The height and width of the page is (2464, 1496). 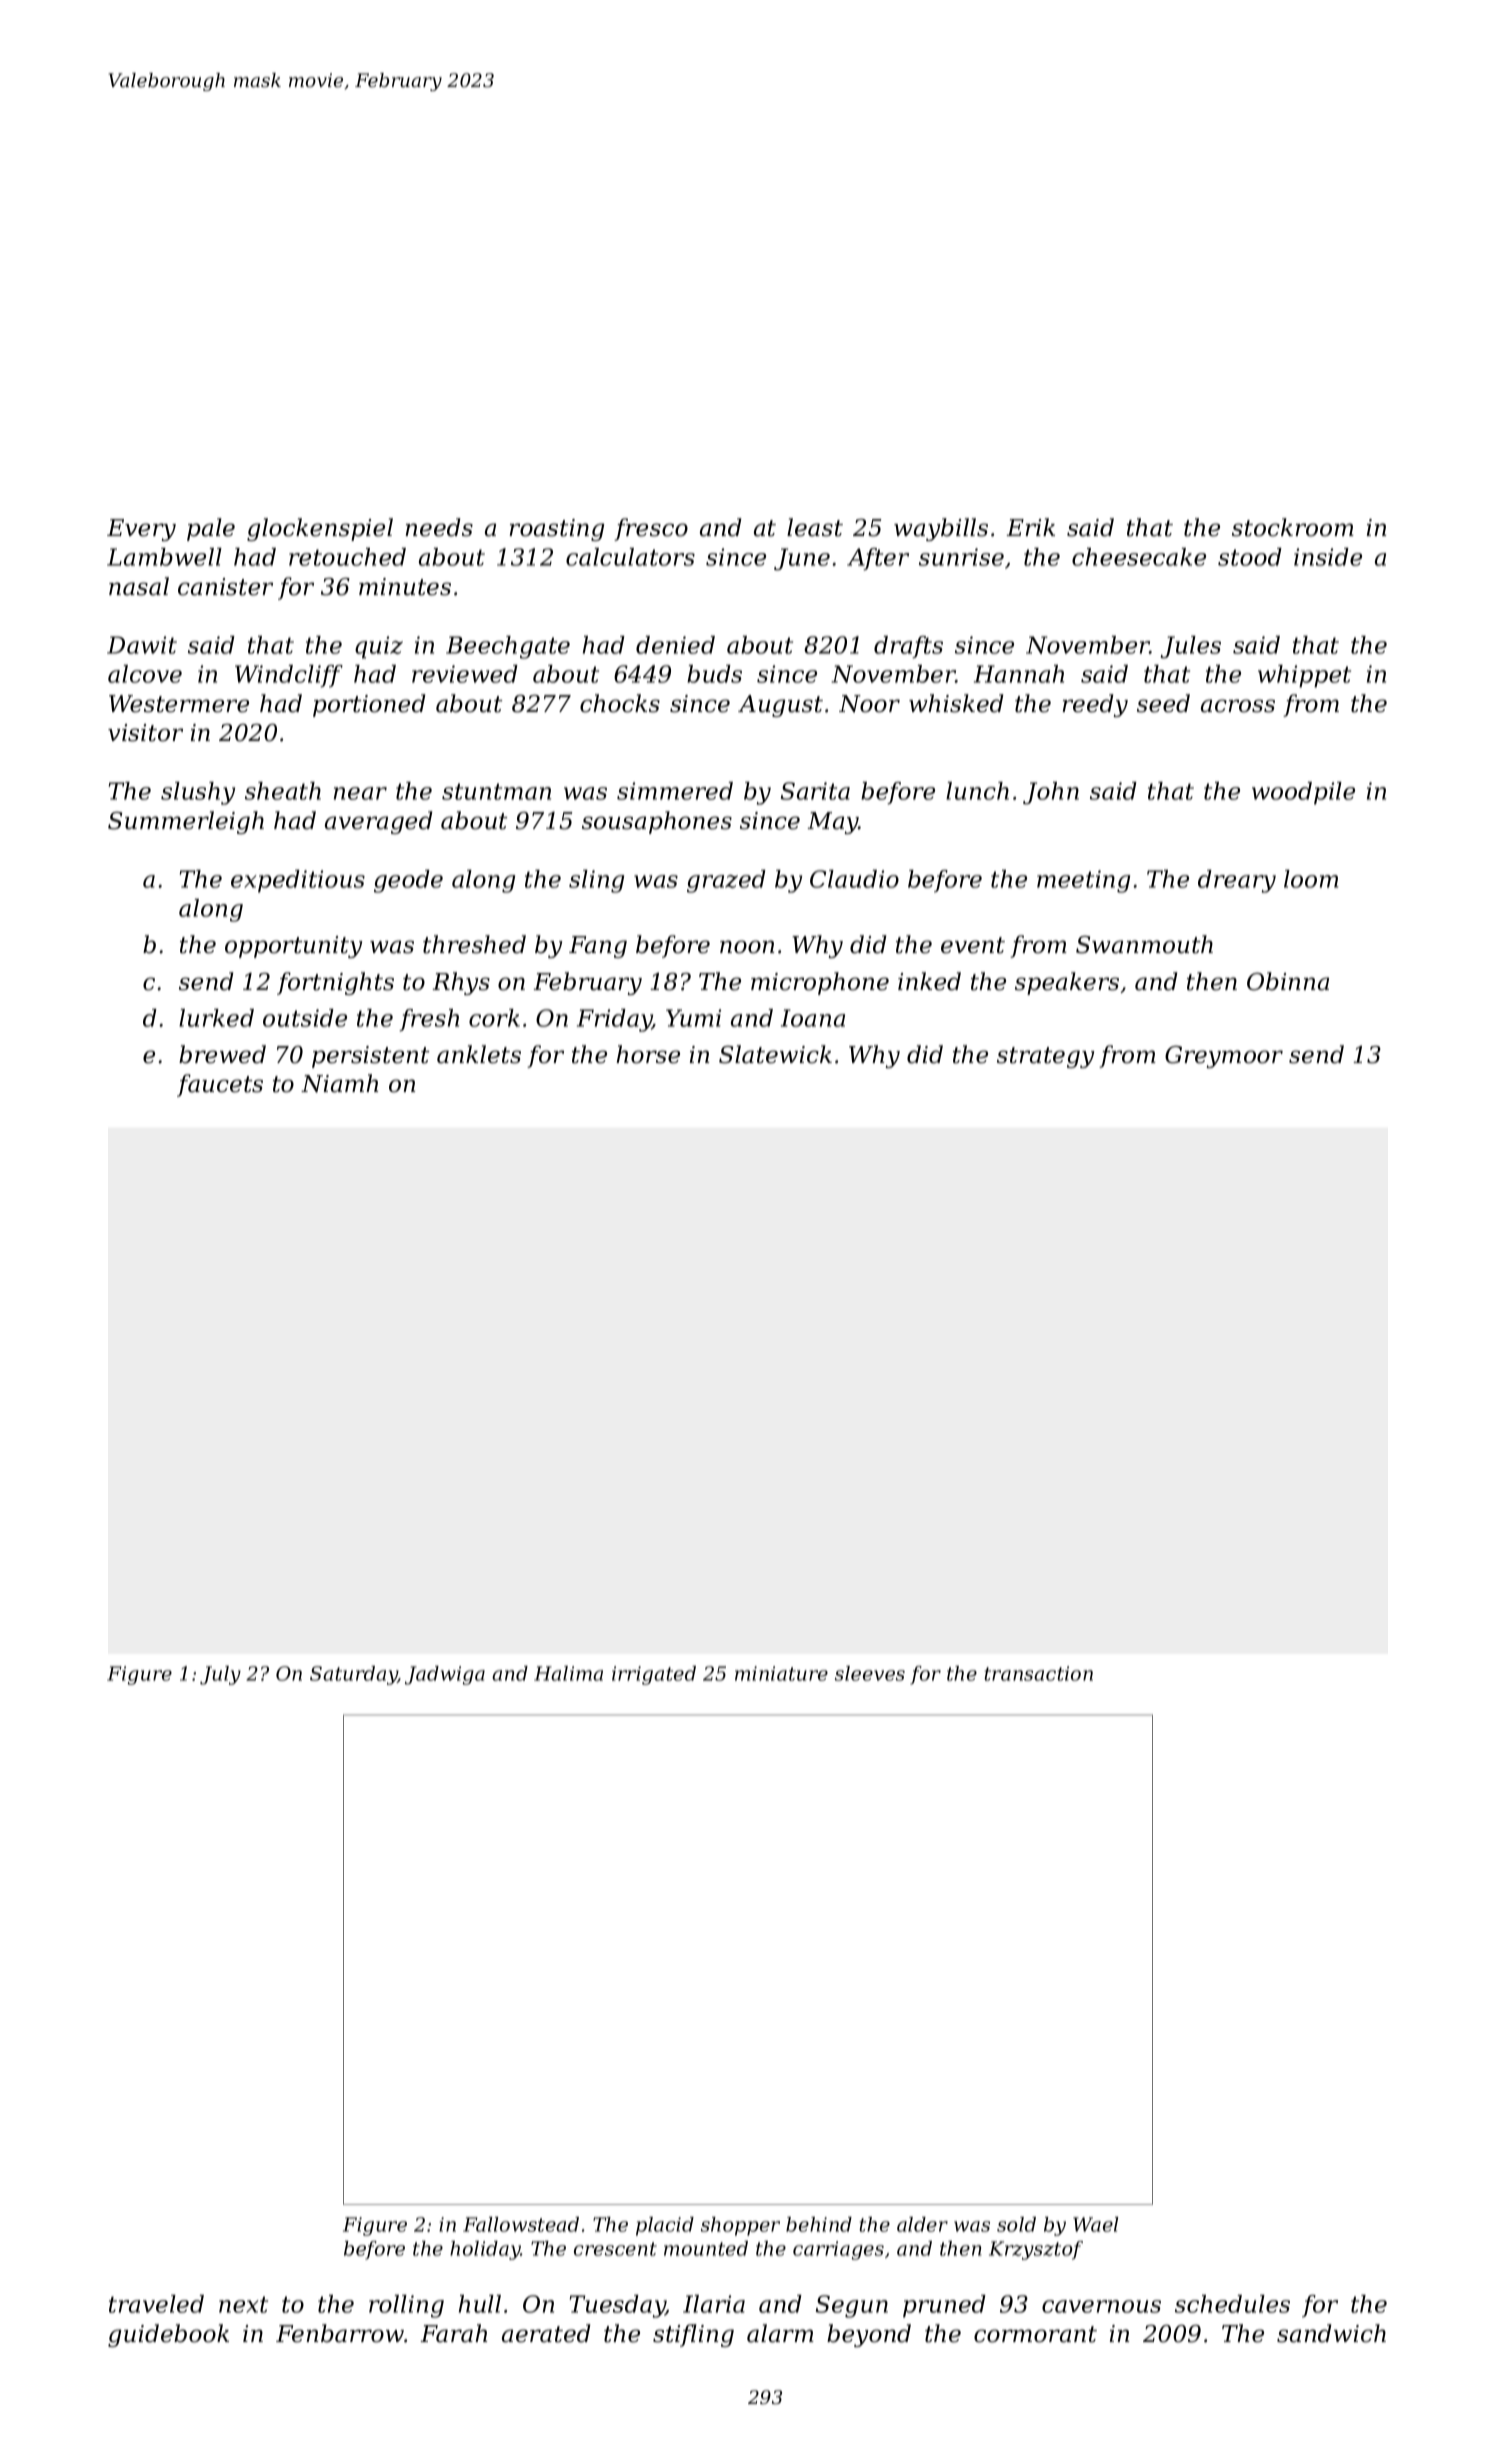 I want to click on miniature, so click(x=781, y=1673).
